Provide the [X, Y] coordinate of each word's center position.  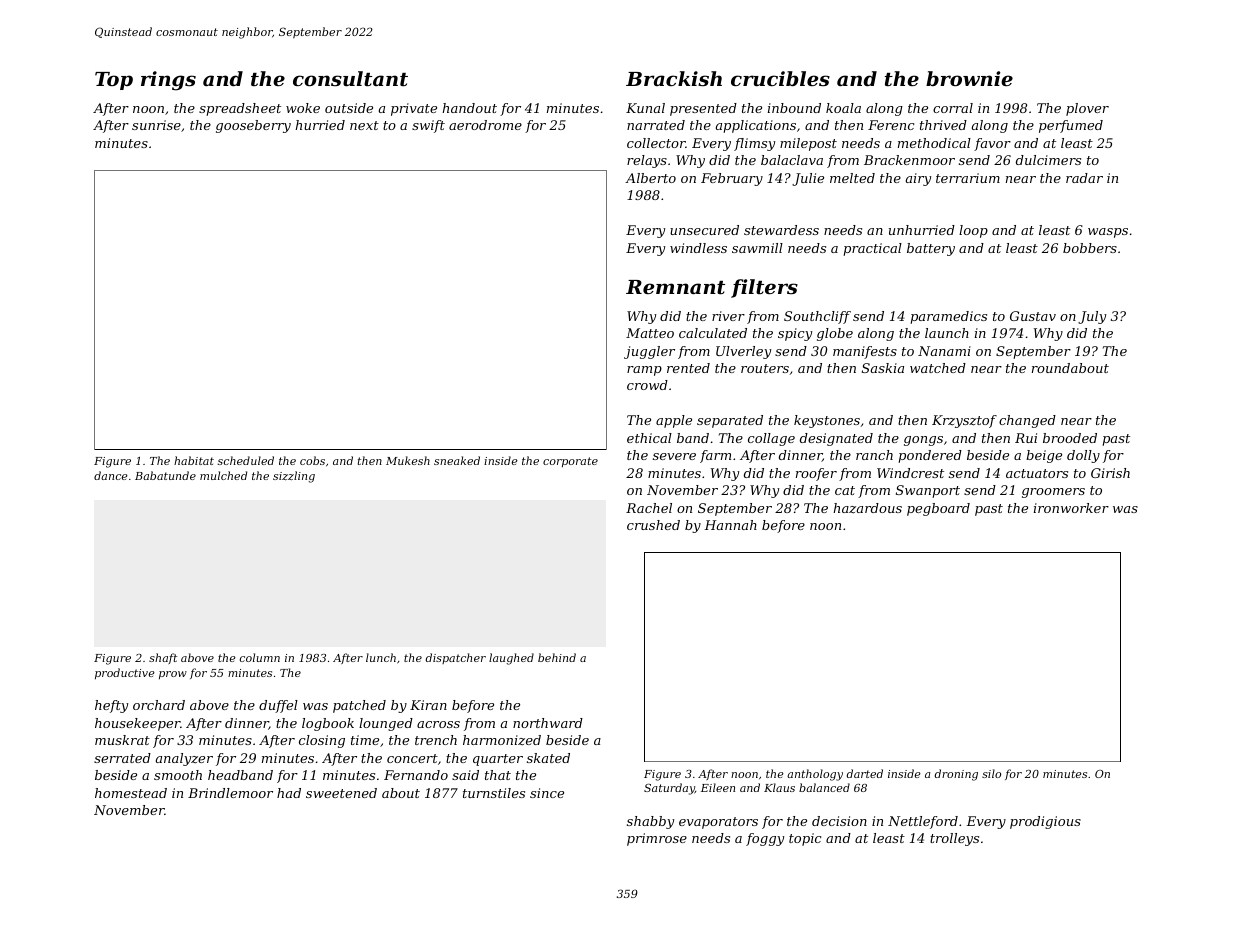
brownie [969, 78]
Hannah [730, 525]
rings [168, 81]
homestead [131, 793]
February [732, 179]
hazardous [867, 508]
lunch [381, 657]
